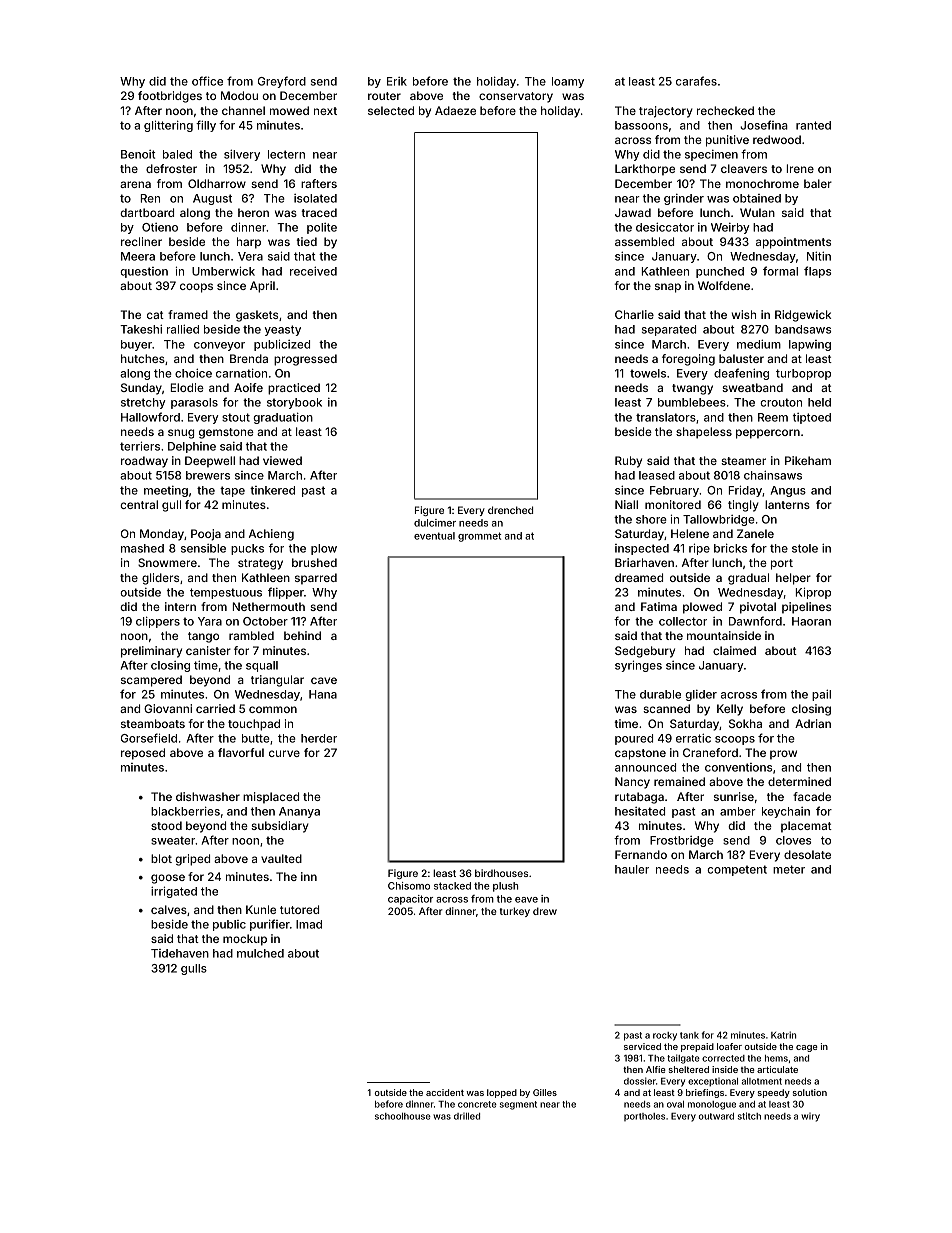  Describe the element at coordinates (641, 854) in the screenshot. I see `Fernando` at that location.
